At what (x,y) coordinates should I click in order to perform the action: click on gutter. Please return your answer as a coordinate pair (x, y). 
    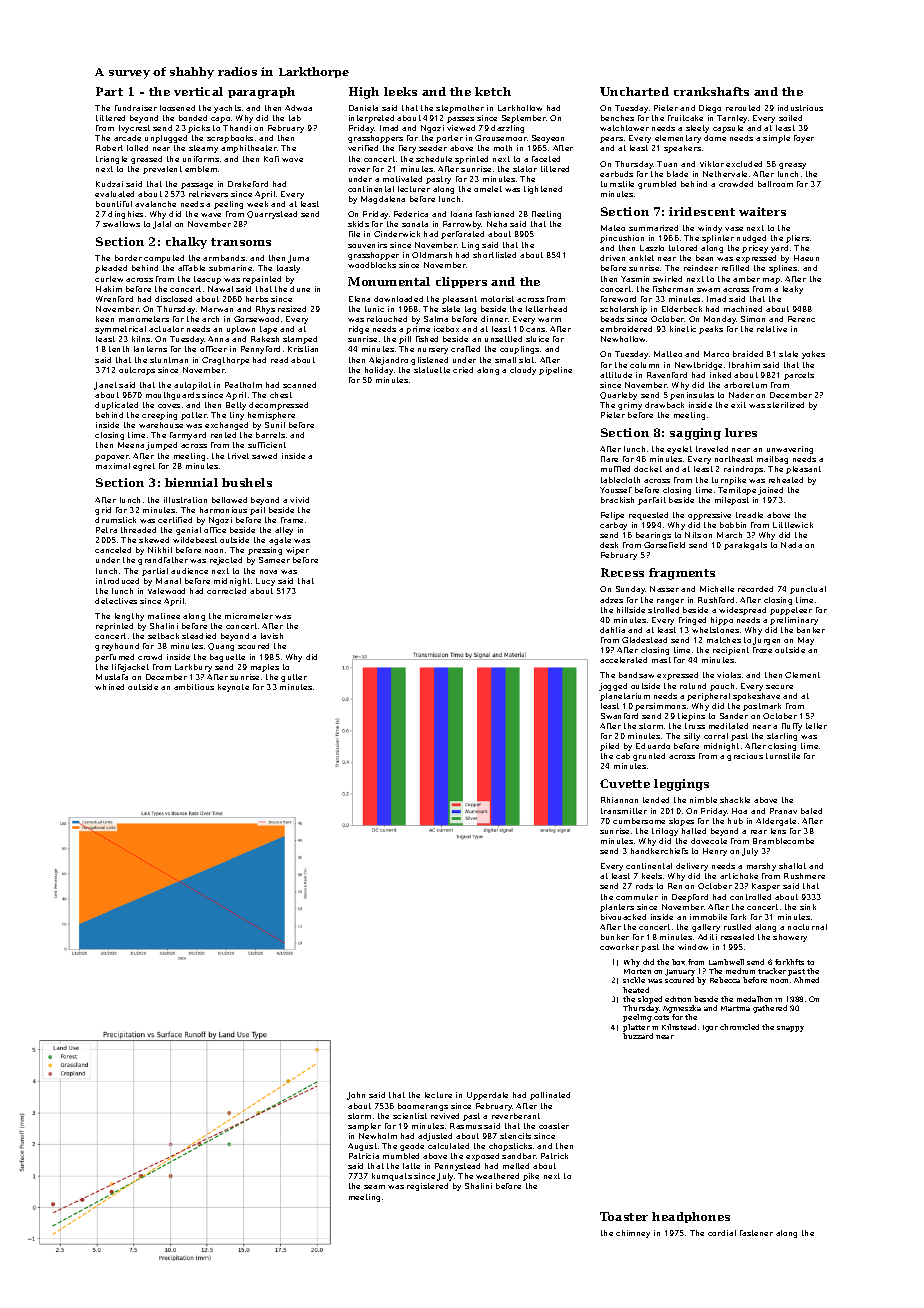
    Looking at the image, I should click on (294, 678).
